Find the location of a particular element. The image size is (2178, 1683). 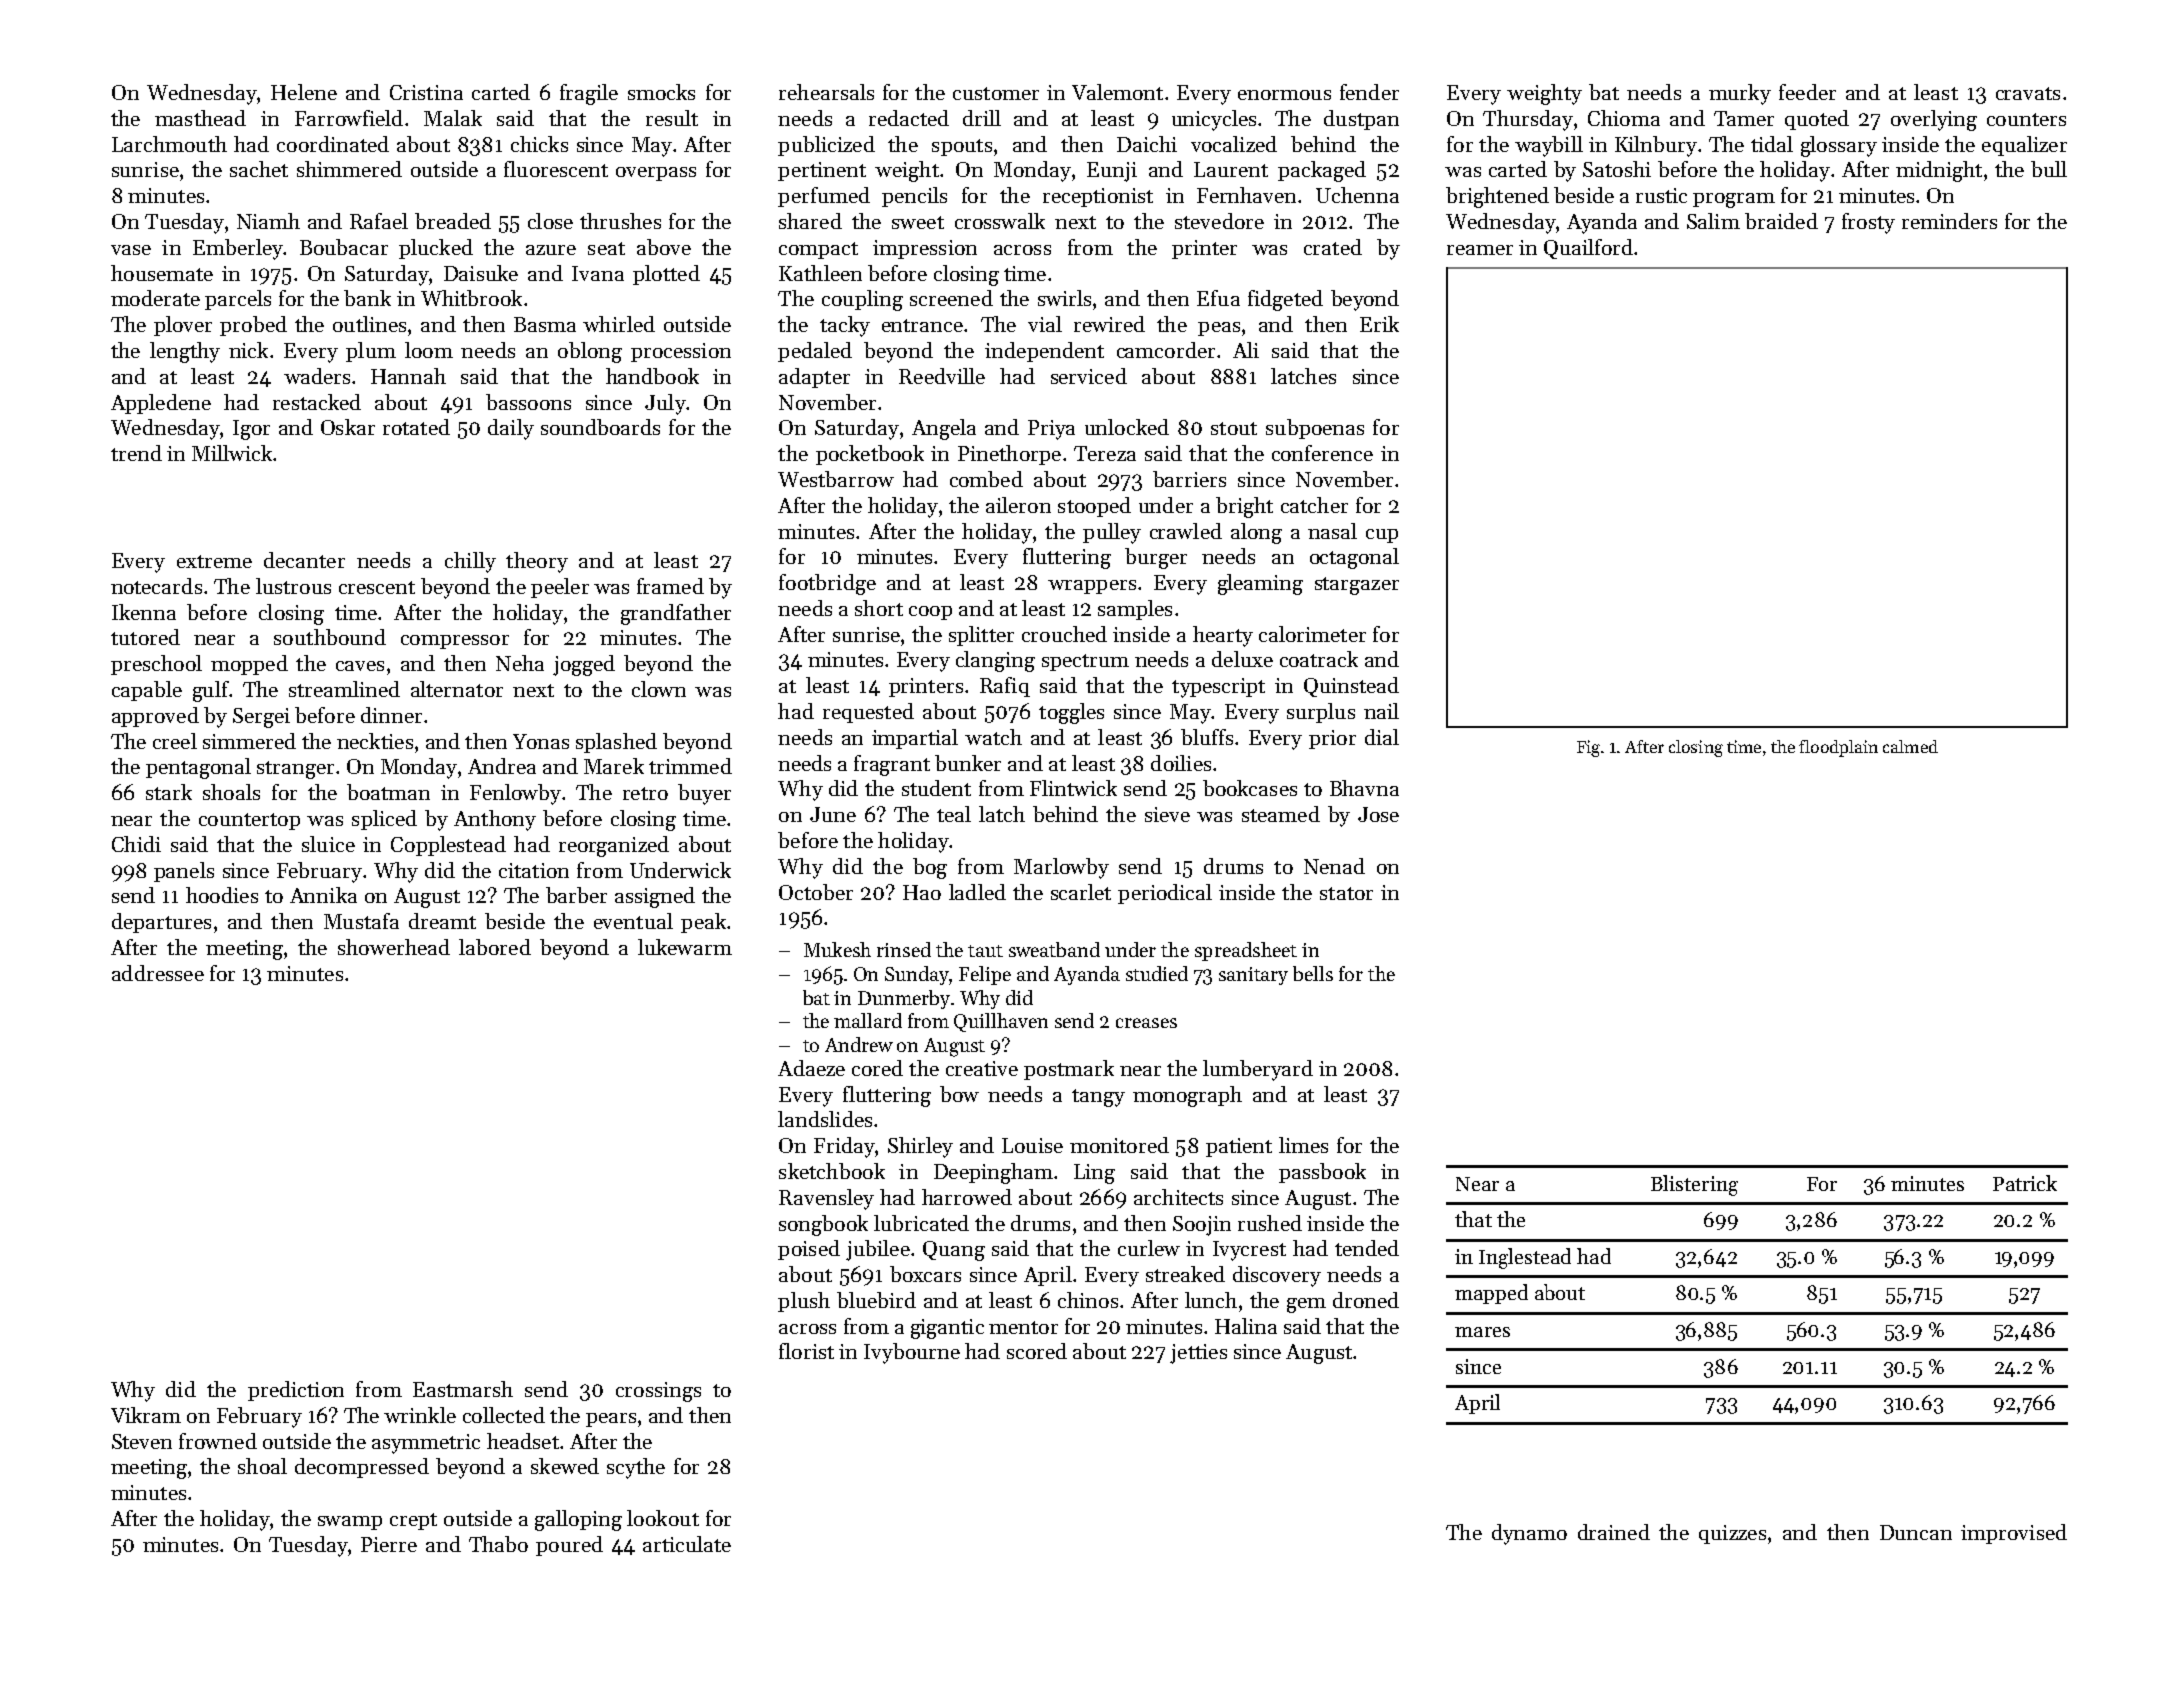

bunker is located at coordinates (968, 763).
